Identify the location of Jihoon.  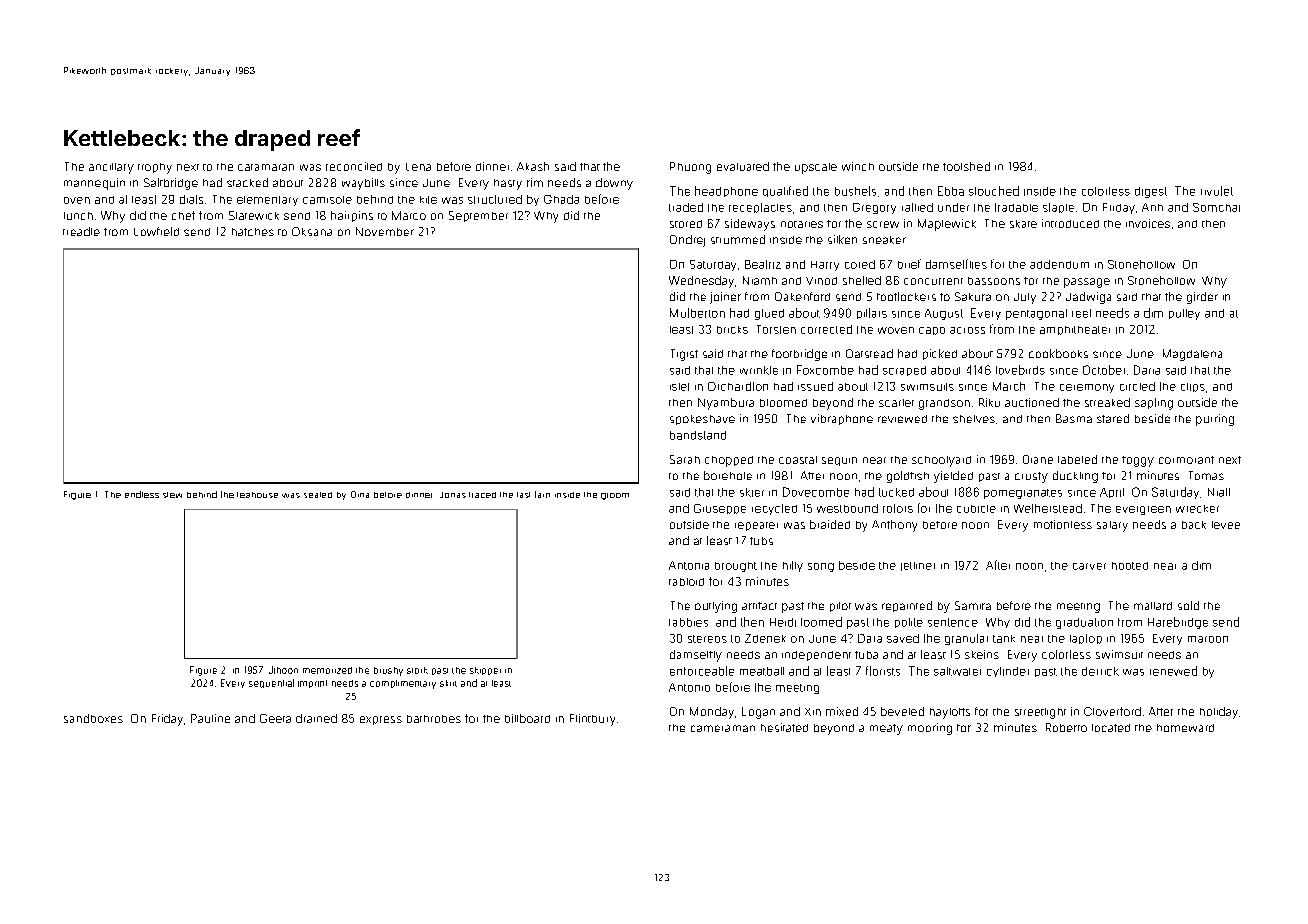
(283, 670).
